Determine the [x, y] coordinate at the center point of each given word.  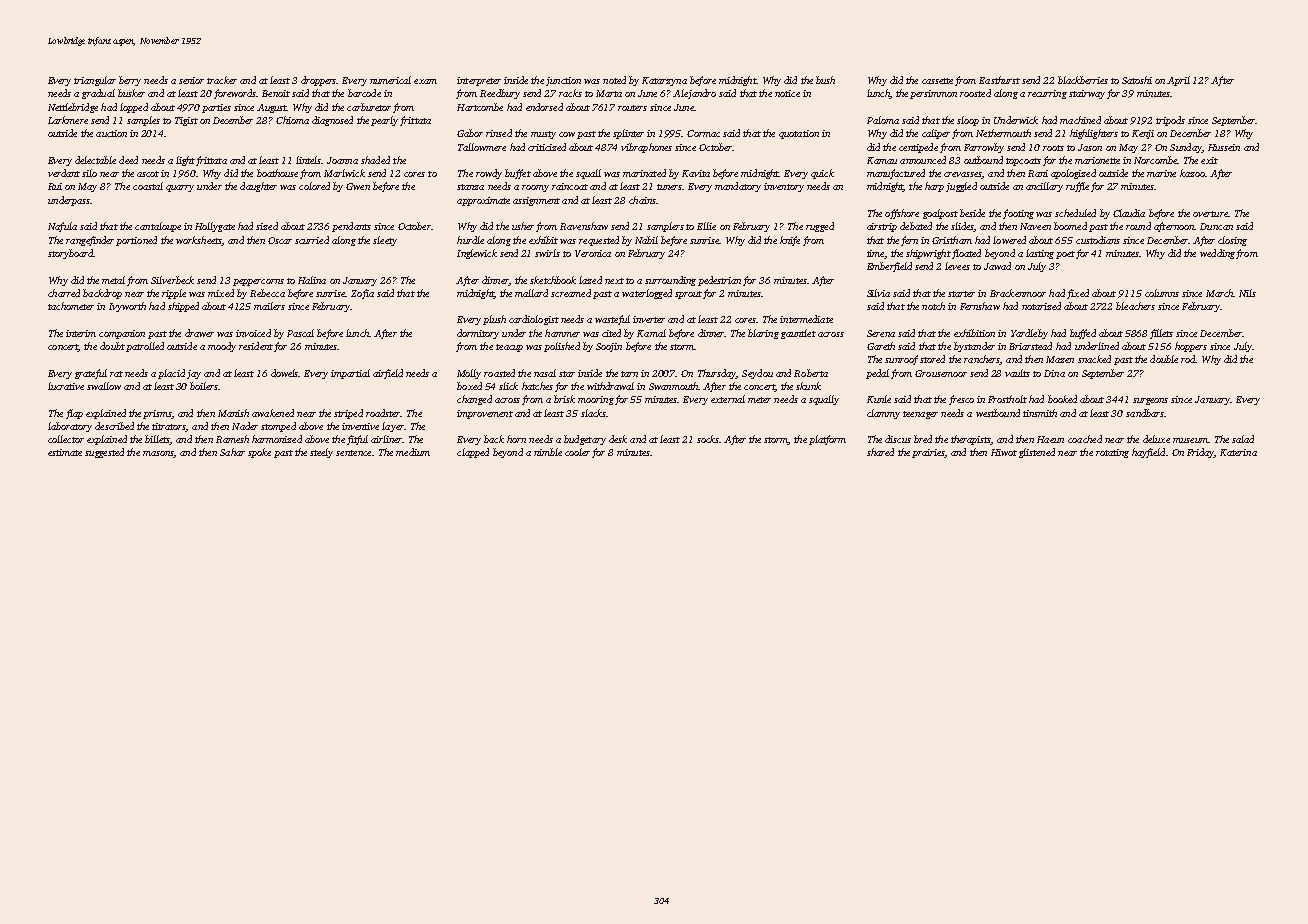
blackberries [1083, 80]
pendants [351, 227]
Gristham [952, 240]
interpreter [479, 81]
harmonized [277, 439]
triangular [95, 81]
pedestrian [719, 281]
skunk [808, 386]
